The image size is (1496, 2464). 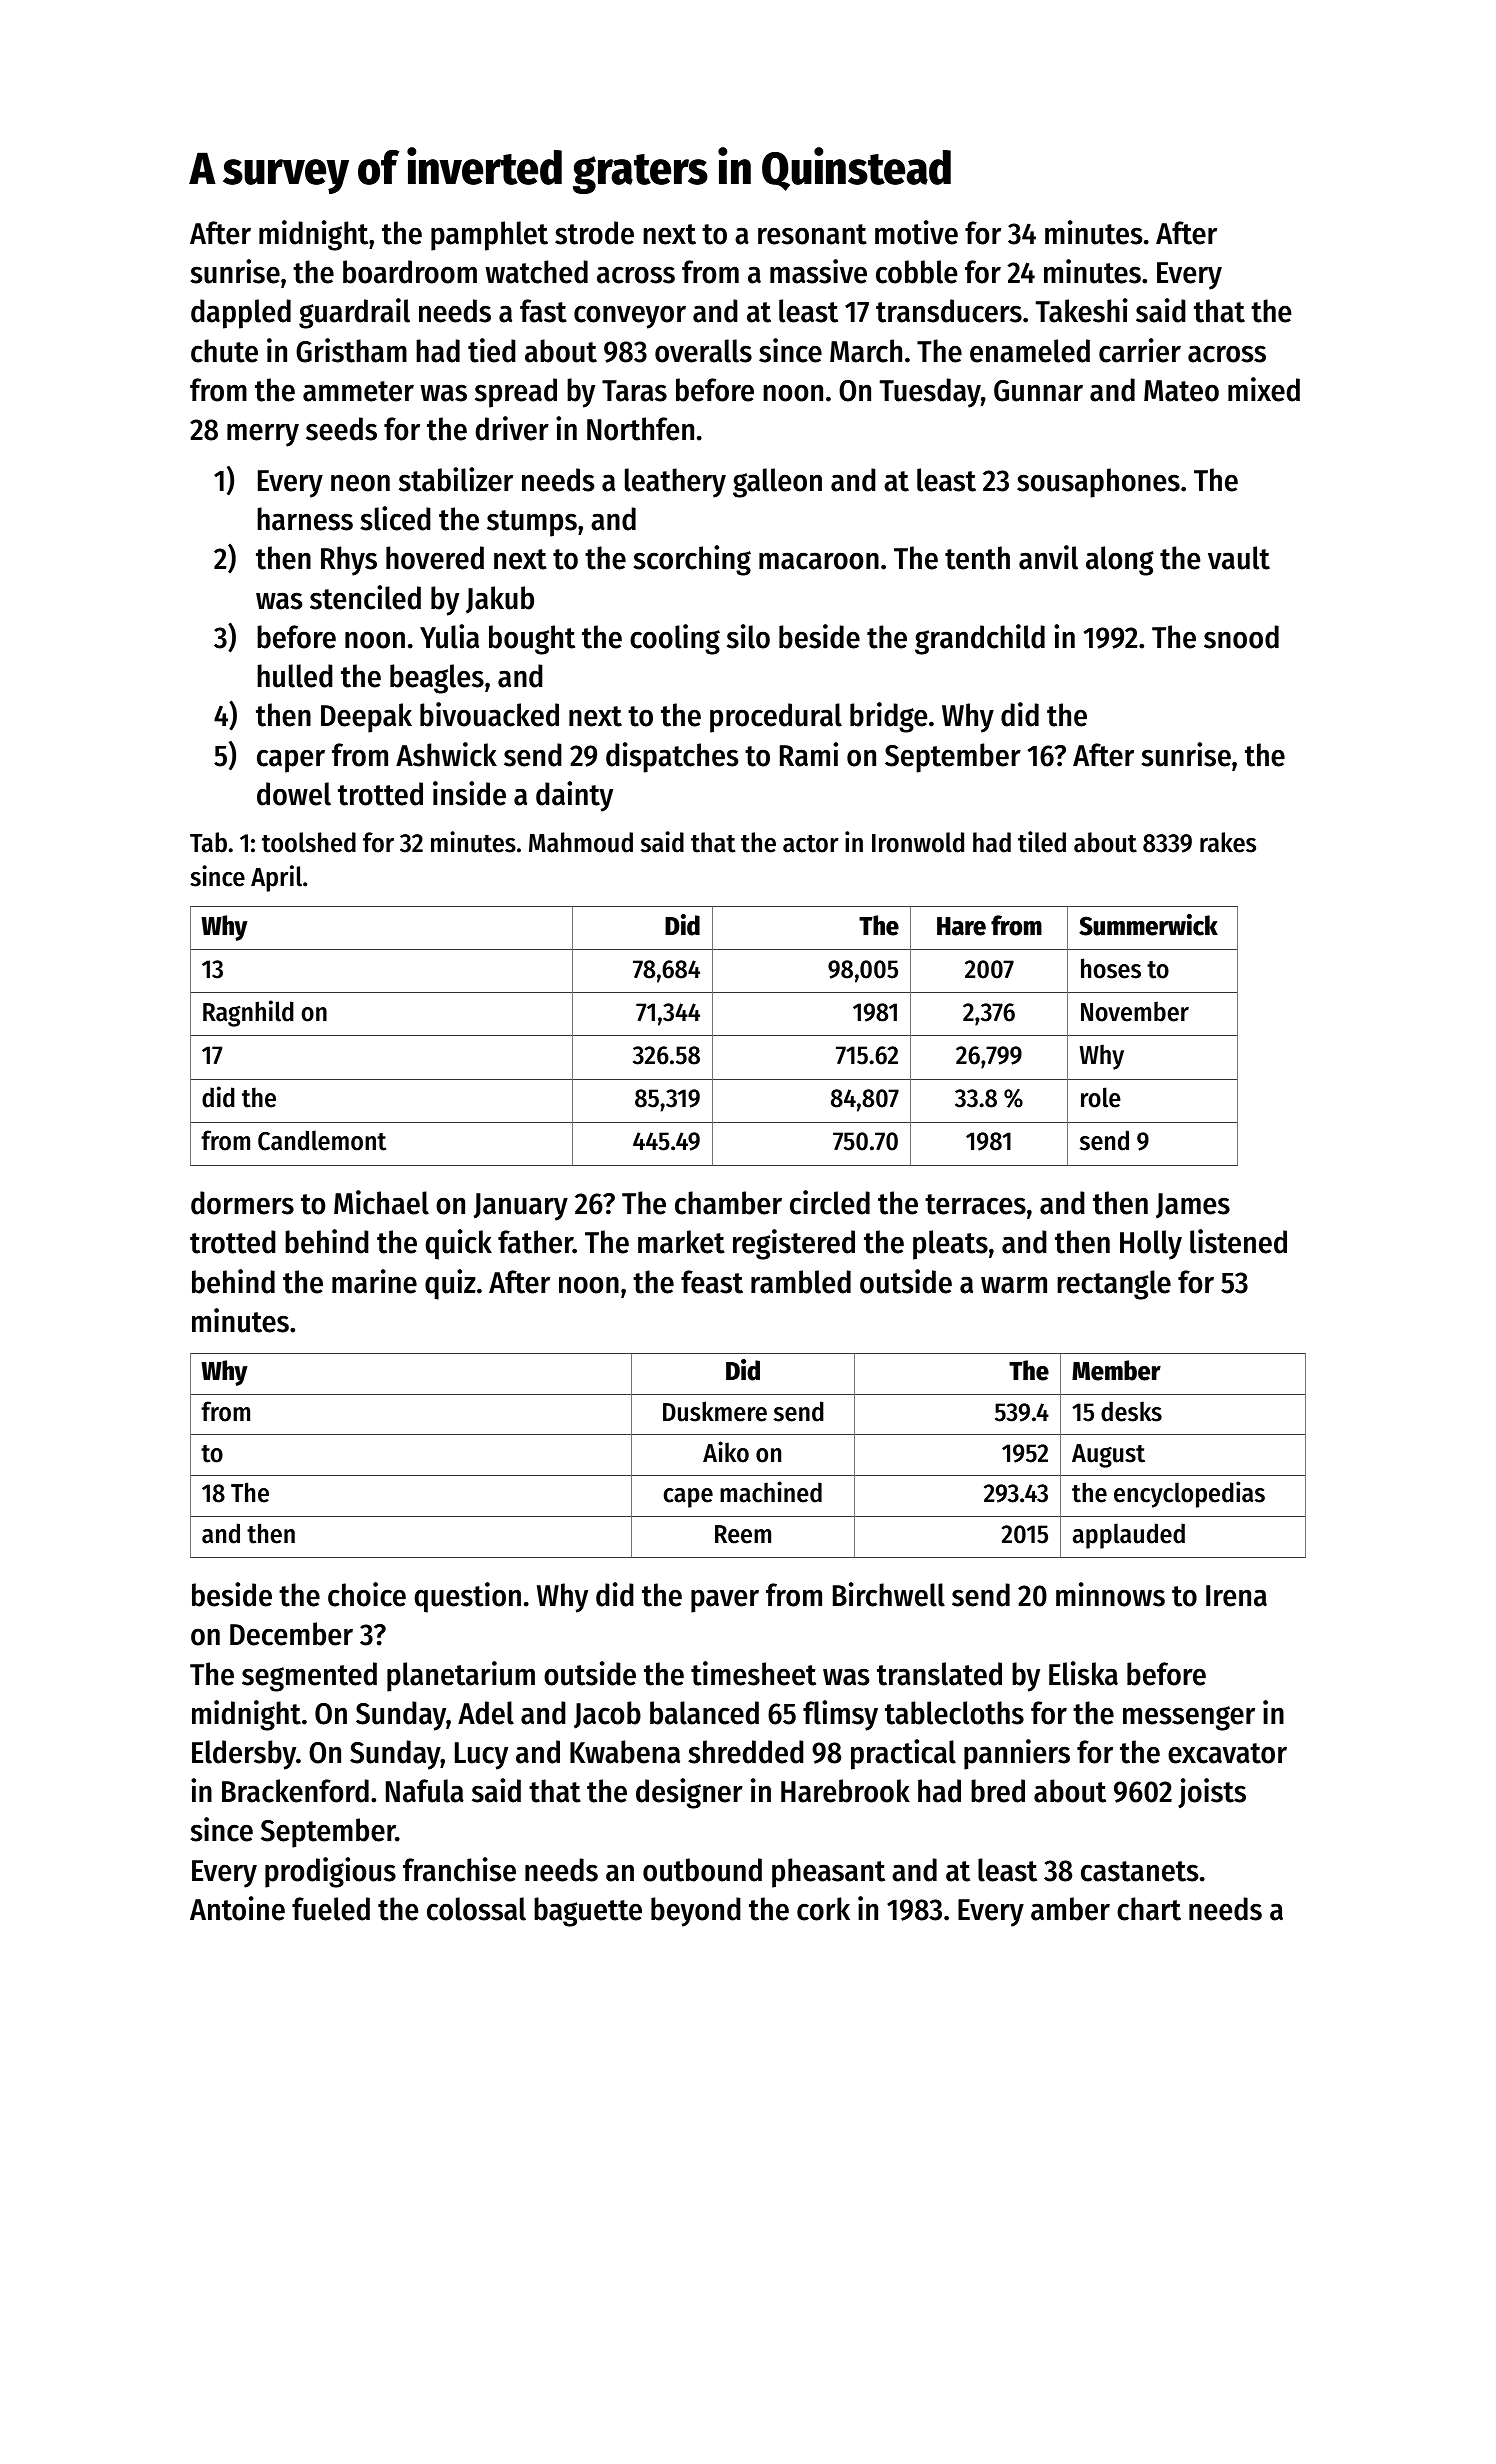 What do you see at coordinates (237, 1908) in the page?
I see `Antoine` at bounding box center [237, 1908].
